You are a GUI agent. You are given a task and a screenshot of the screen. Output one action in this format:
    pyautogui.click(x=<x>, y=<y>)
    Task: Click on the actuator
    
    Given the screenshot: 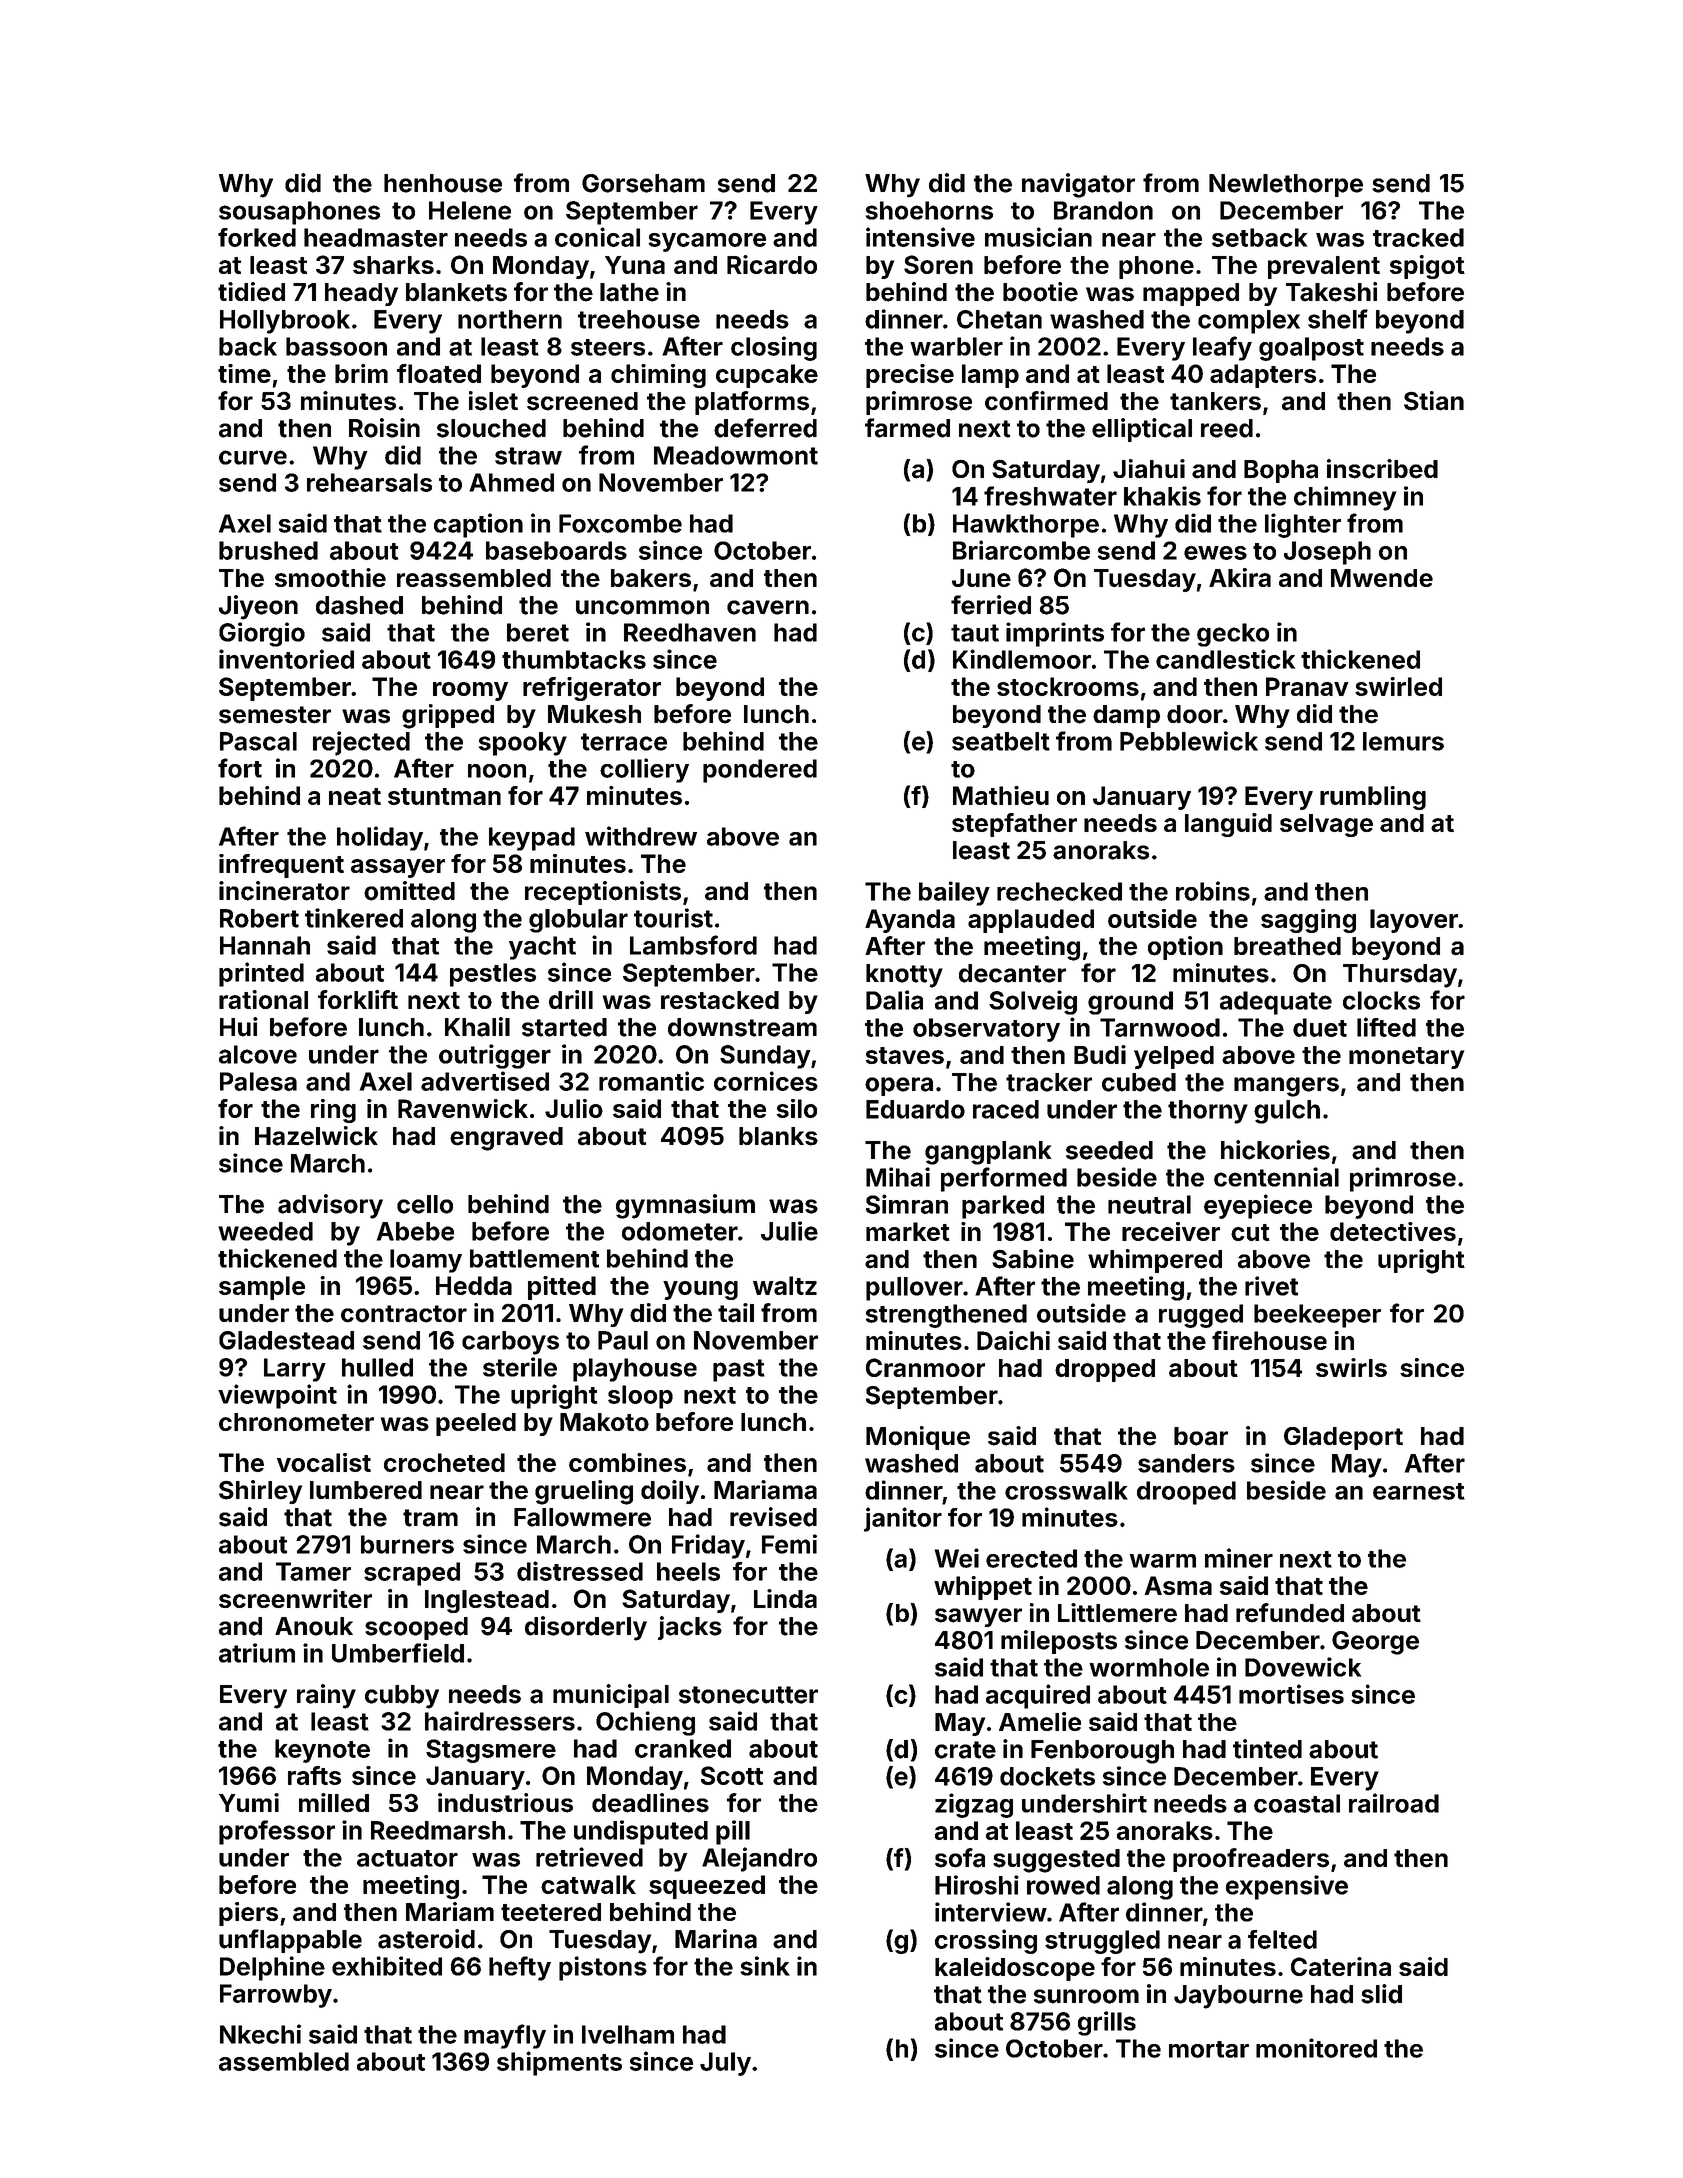 What is the action you would take?
    pyautogui.click(x=407, y=1858)
